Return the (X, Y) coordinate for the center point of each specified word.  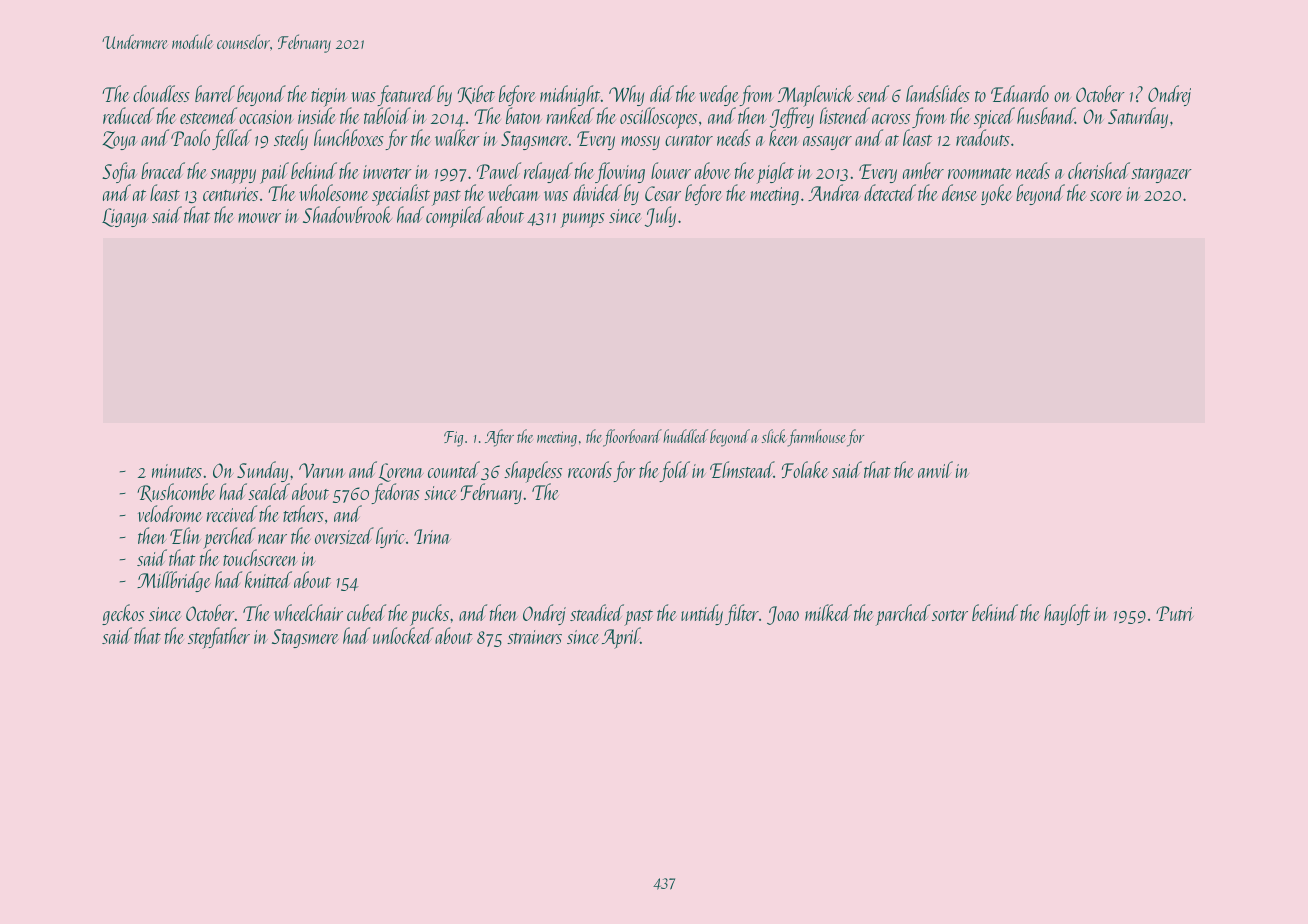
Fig (453, 439)
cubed (366, 612)
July (660, 216)
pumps (582, 220)
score (1106, 196)
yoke (996, 194)
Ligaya (125, 217)
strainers (534, 637)
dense (959, 192)
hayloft (1067, 614)
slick (774, 436)
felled (232, 139)
